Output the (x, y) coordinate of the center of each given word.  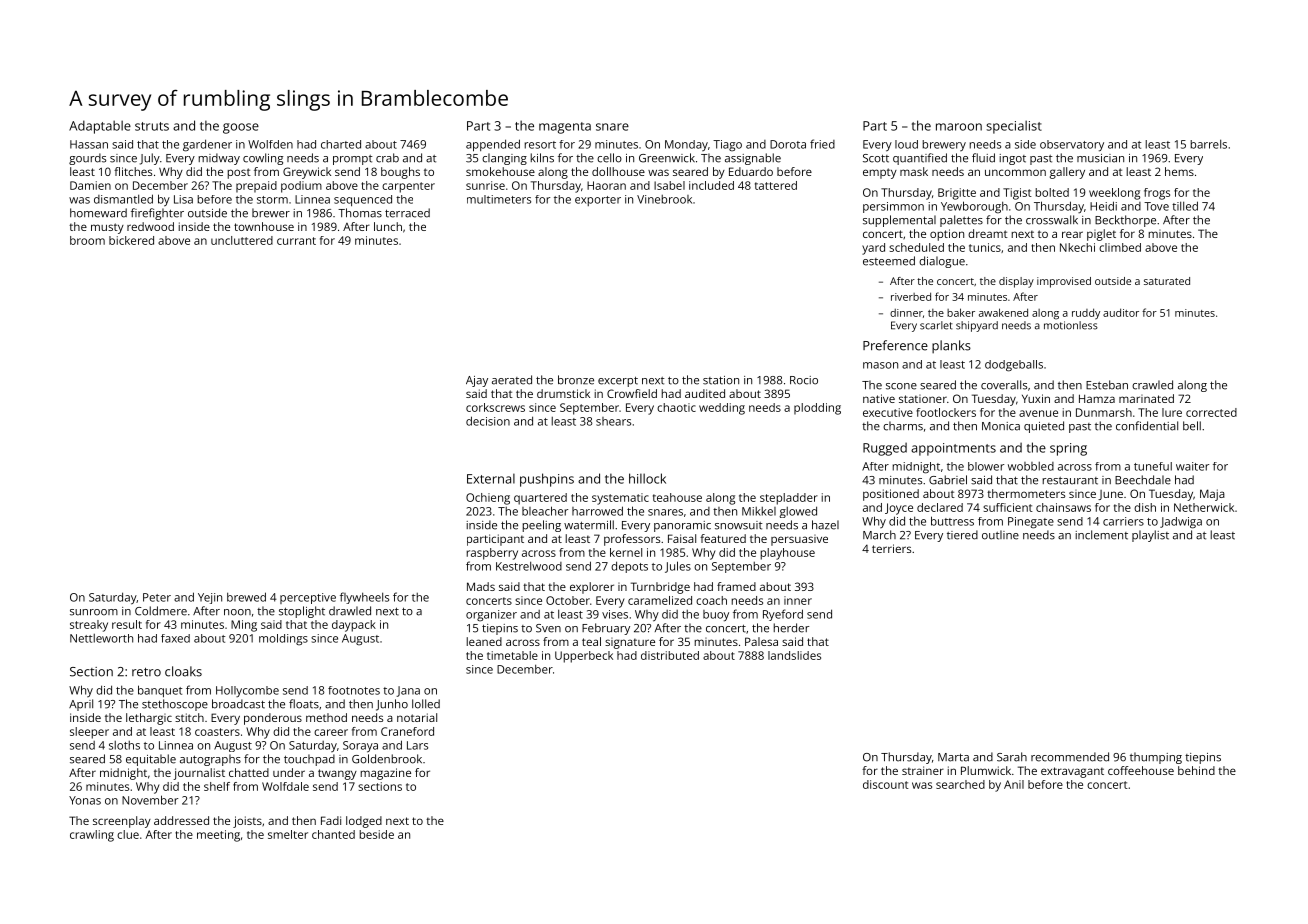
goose (241, 128)
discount (886, 784)
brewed (246, 597)
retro (146, 672)
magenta (565, 128)
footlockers (946, 412)
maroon (959, 127)
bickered (131, 240)
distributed (670, 655)
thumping (1156, 758)
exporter (598, 201)
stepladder (789, 499)
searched (960, 784)
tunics (985, 247)
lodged (364, 822)
